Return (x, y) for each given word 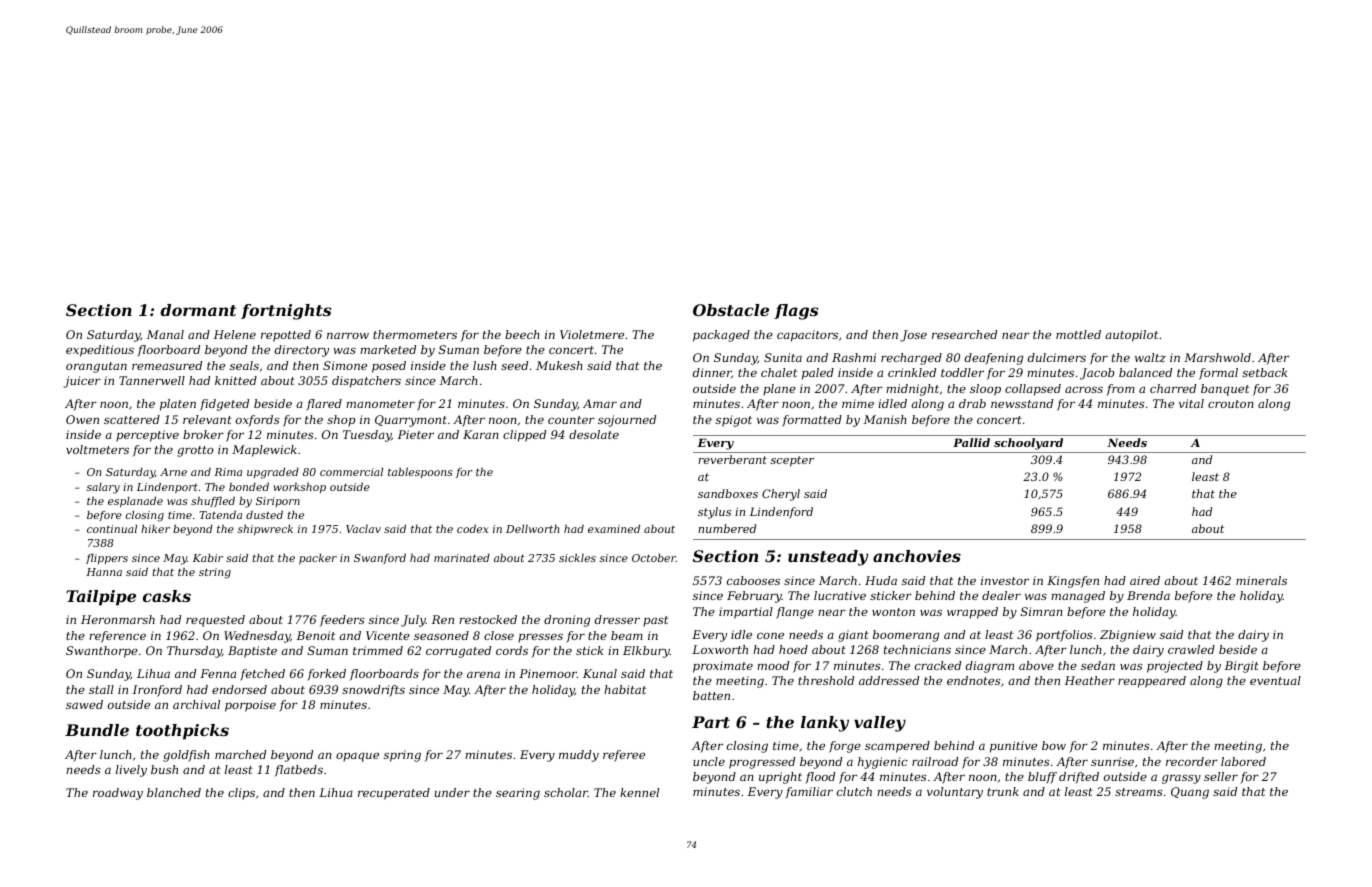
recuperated (394, 794)
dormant (198, 310)
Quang (1190, 793)
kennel (639, 792)
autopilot (1131, 336)
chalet (779, 372)
